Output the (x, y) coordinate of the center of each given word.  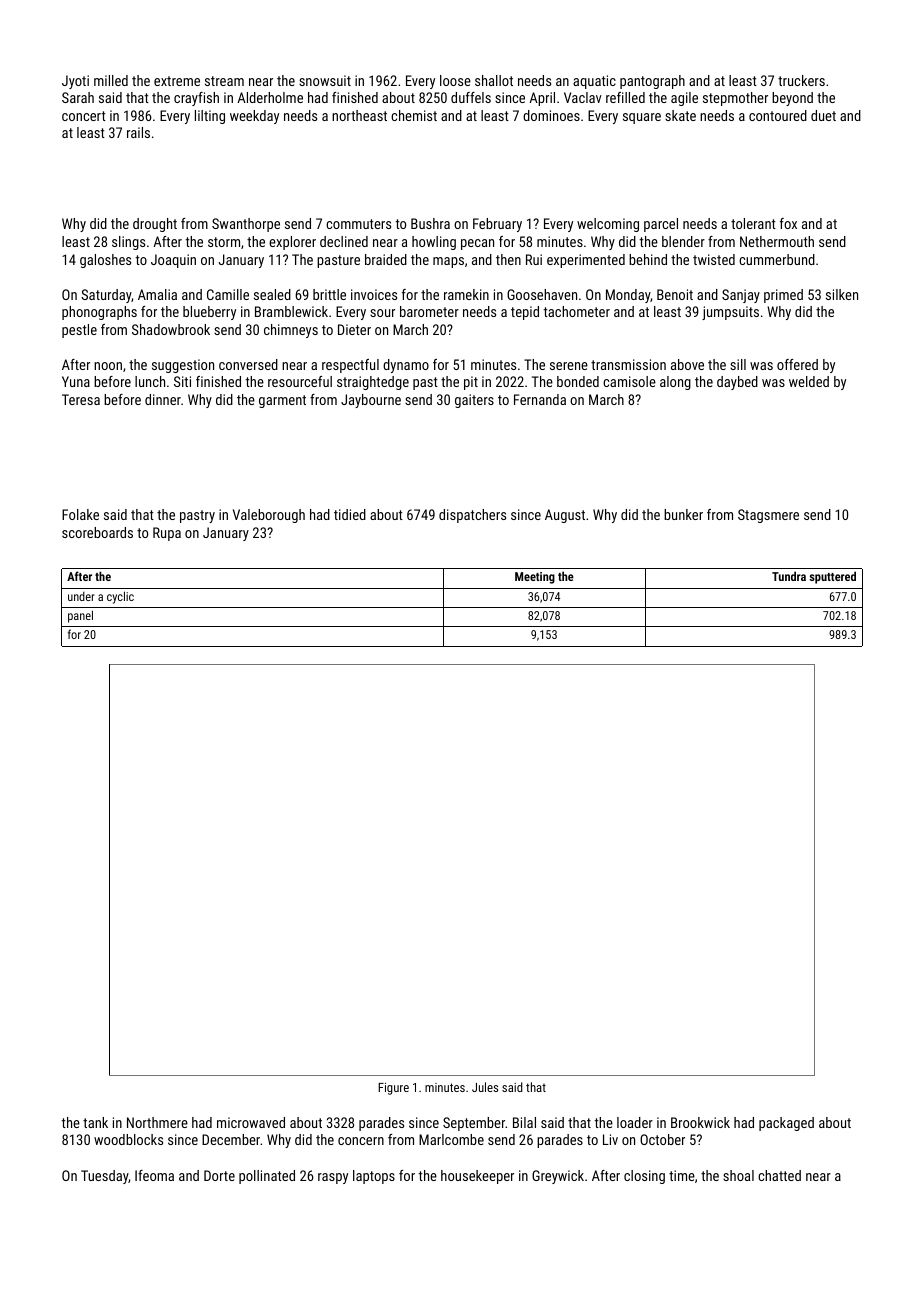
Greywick (558, 1177)
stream (224, 81)
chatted (779, 1175)
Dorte (219, 1175)
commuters (358, 224)
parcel (661, 225)
